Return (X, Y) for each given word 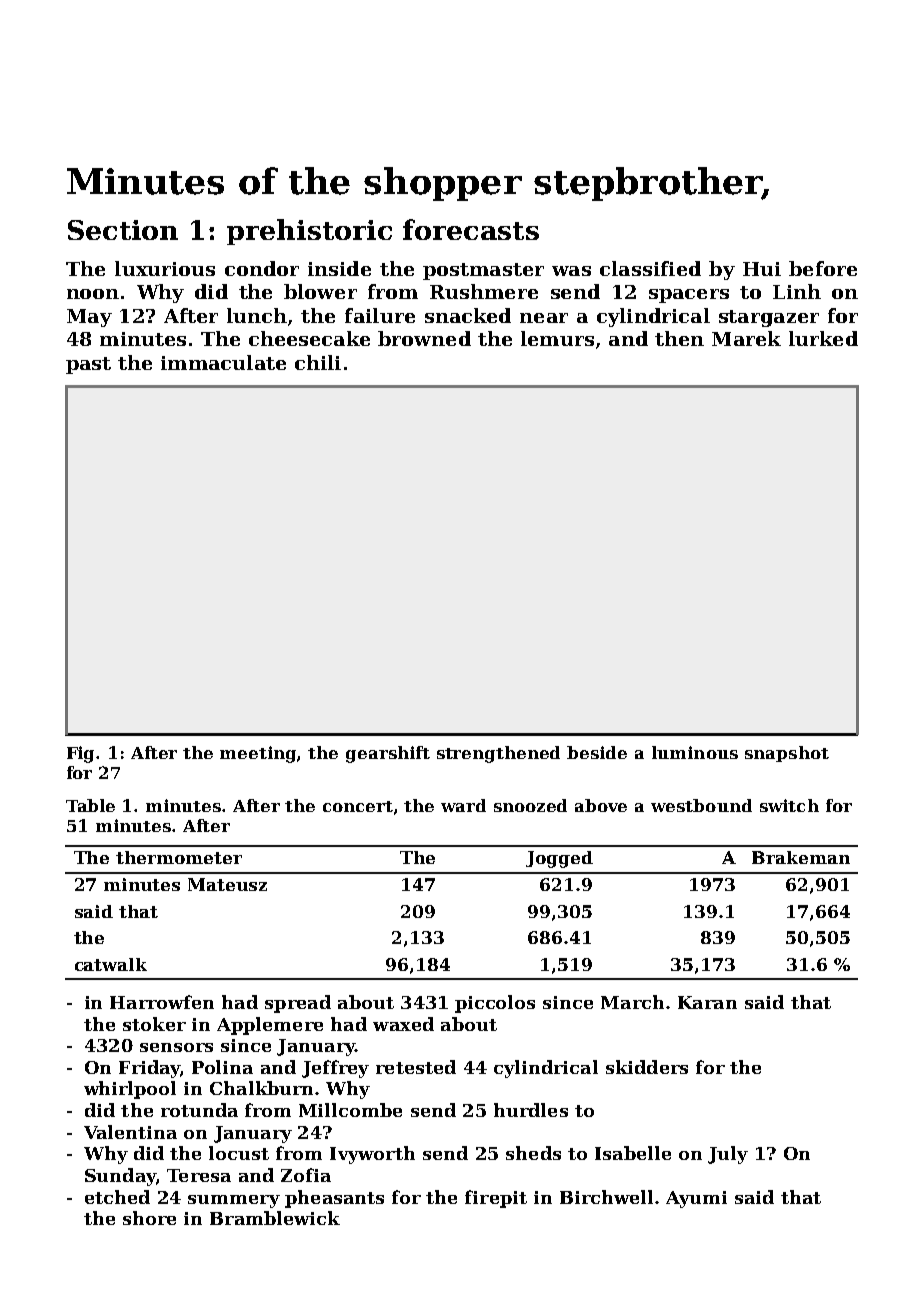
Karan (707, 1002)
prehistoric (309, 232)
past (88, 365)
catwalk (111, 964)
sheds (533, 1153)
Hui (762, 269)
